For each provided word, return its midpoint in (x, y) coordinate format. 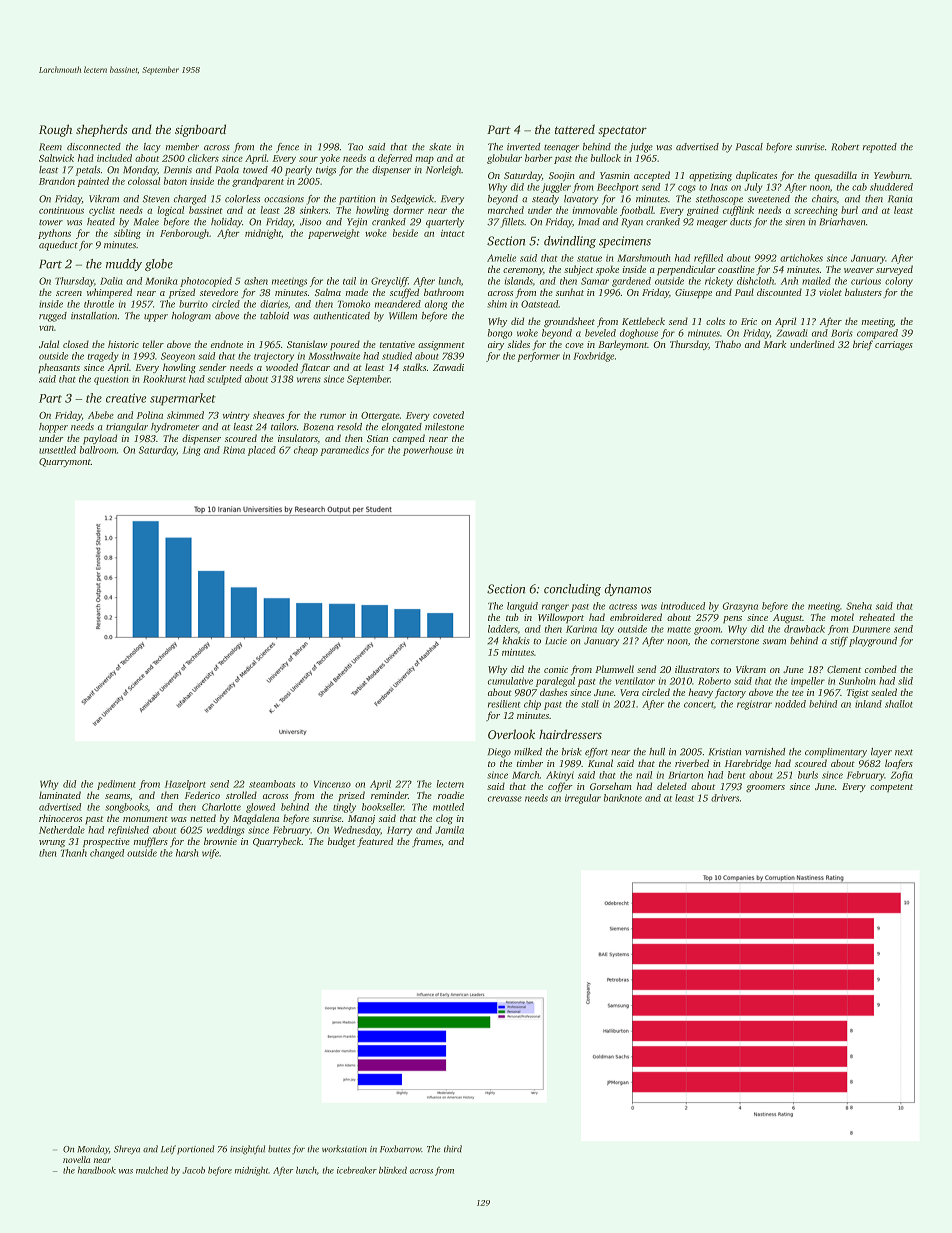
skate (440, 146)
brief (863, 345)
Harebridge (748, 764)
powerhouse (428, 451)
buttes (279, 1148)
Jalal (49, 344)
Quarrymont (65, 462)
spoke (607, 270)
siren (795, 221)
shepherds (102, 130)
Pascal (749, 146)
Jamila (450, 830)
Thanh (74, 853)
